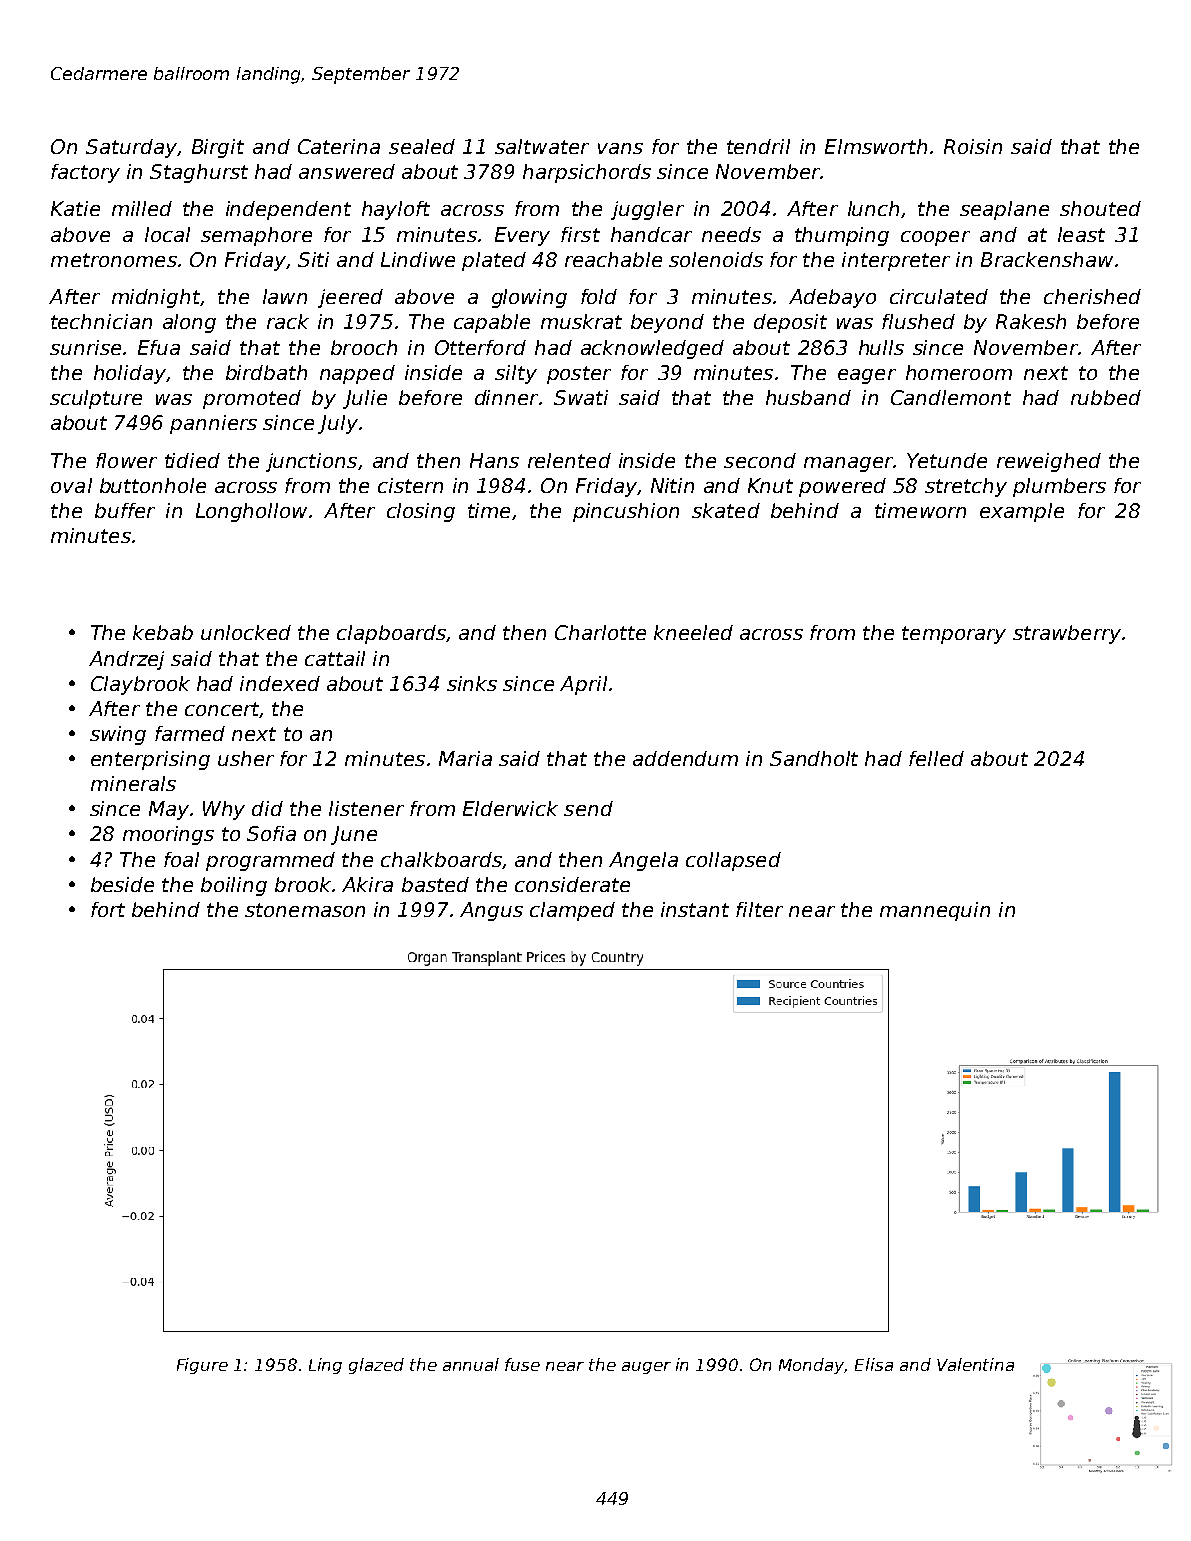 This screenshot has height=1541, width=1191. What do you see at coordinates (376, 1366) in the screenshot?
I see `glazed` at bounding box center [376, 1366].
